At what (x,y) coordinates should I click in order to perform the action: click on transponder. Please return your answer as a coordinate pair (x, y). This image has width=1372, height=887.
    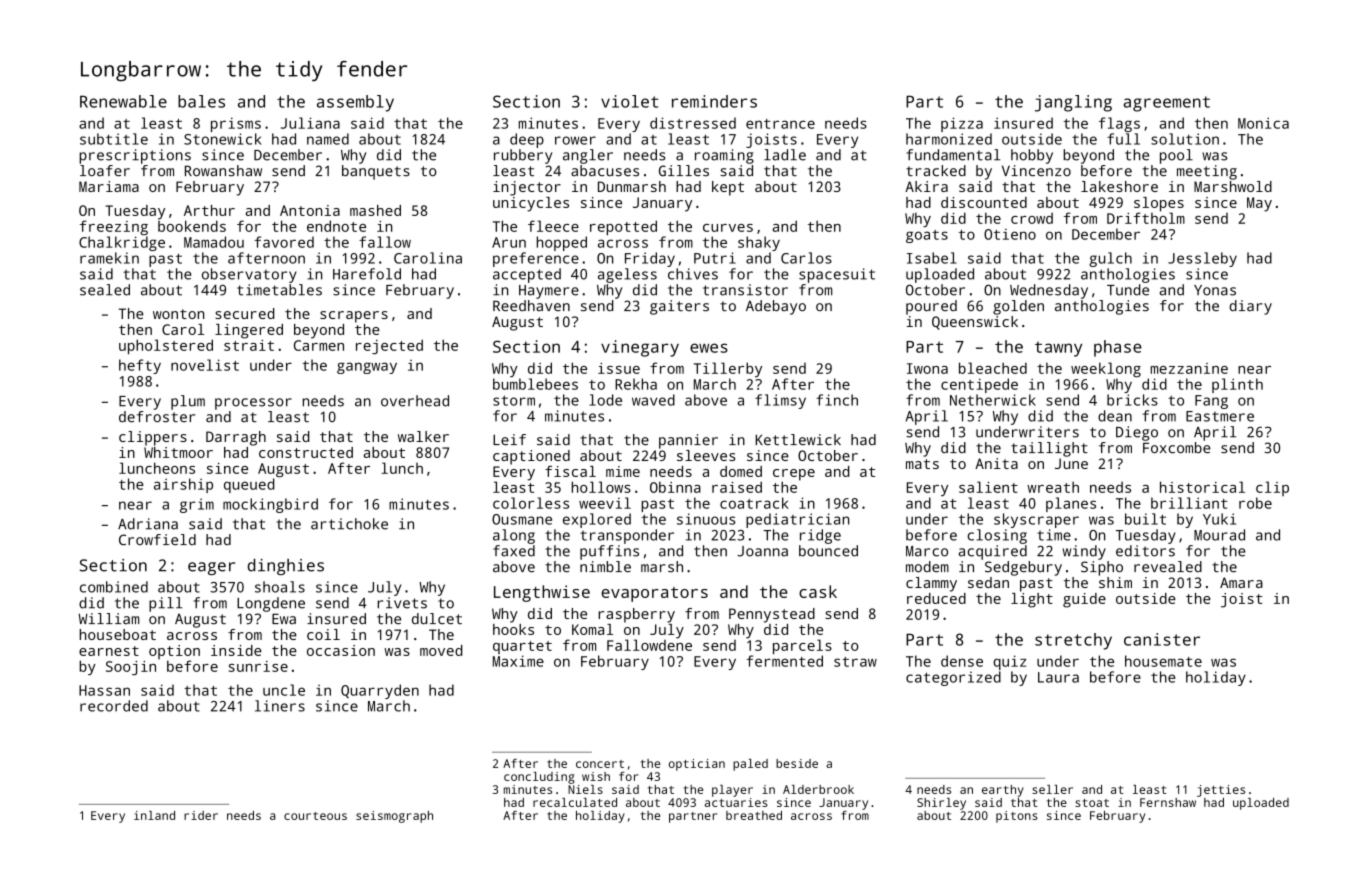
    Looking at the image, I should click on (627, 536).
